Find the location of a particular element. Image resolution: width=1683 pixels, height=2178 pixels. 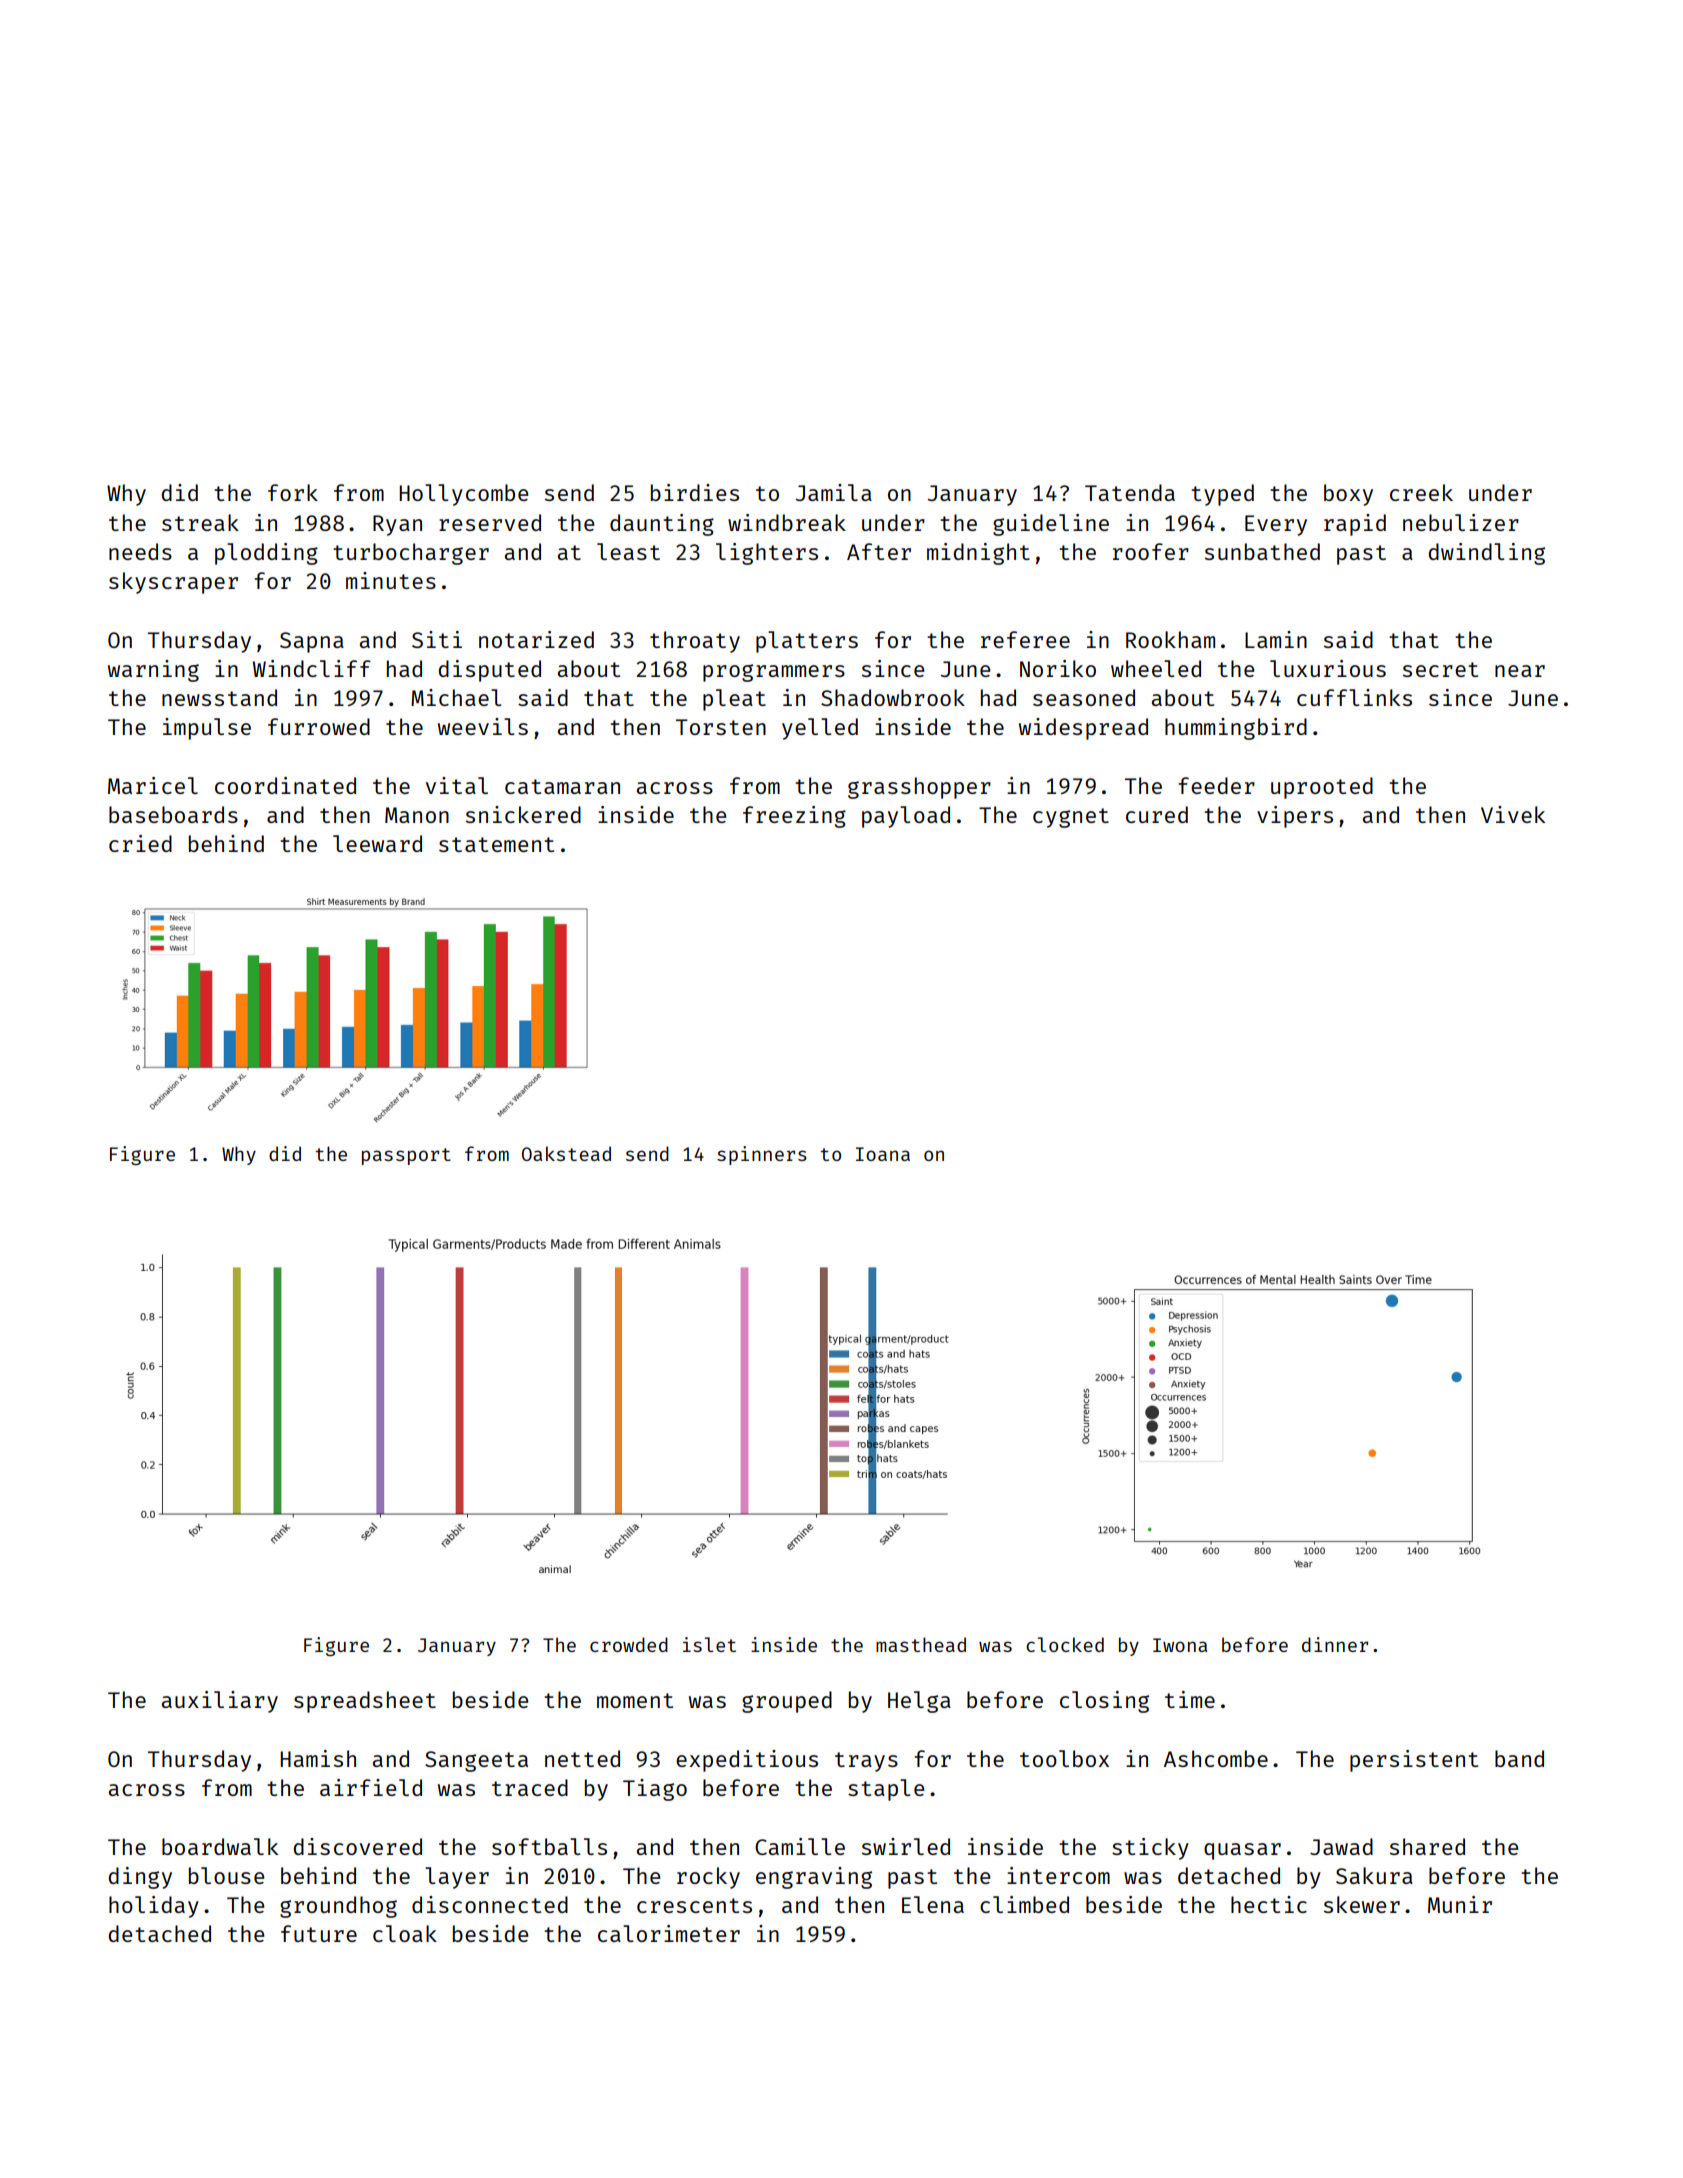

Ioana is located at coordinates (883, 1154).
